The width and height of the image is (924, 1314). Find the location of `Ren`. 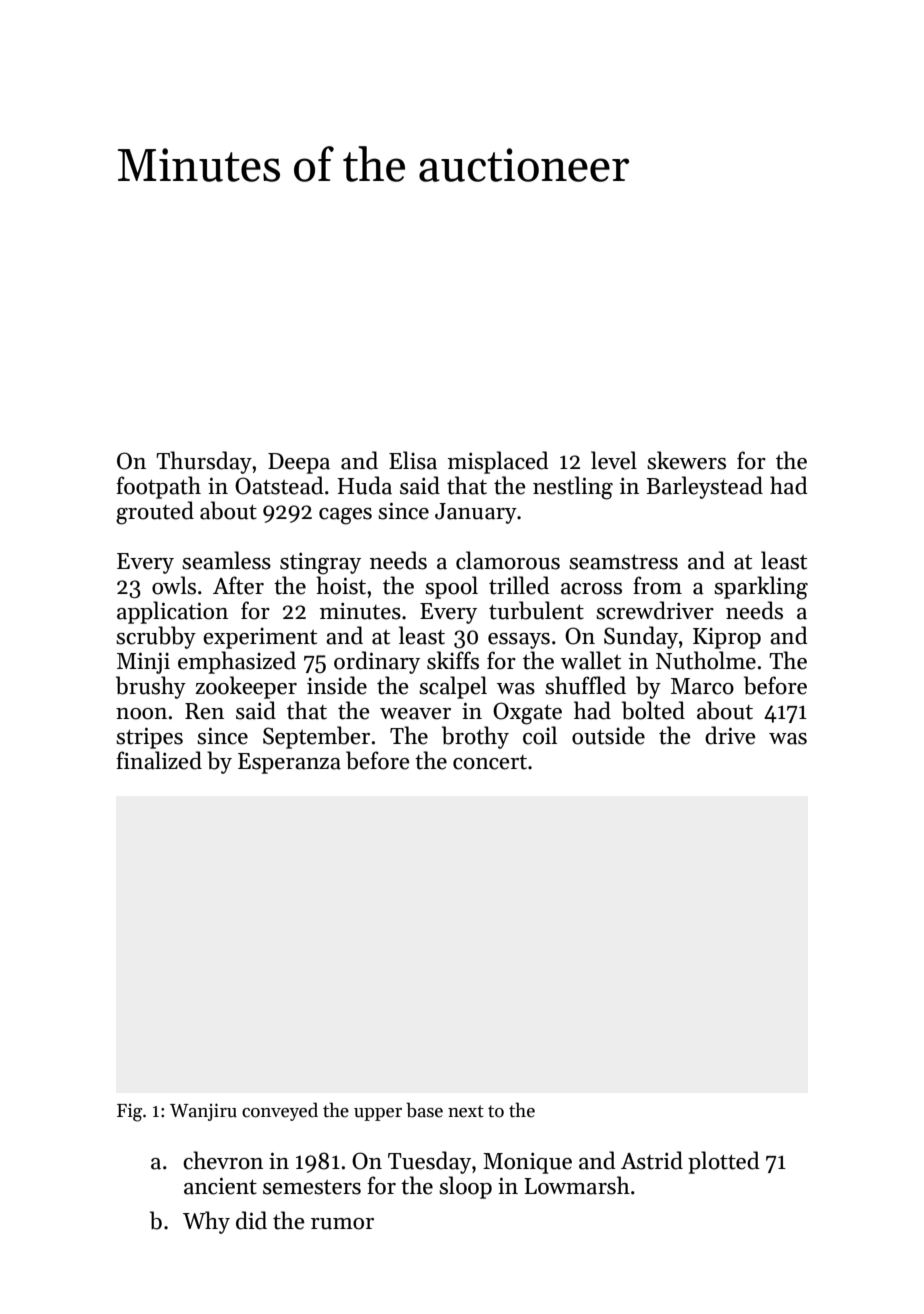

Ren is located at coordinates (204, 711).
